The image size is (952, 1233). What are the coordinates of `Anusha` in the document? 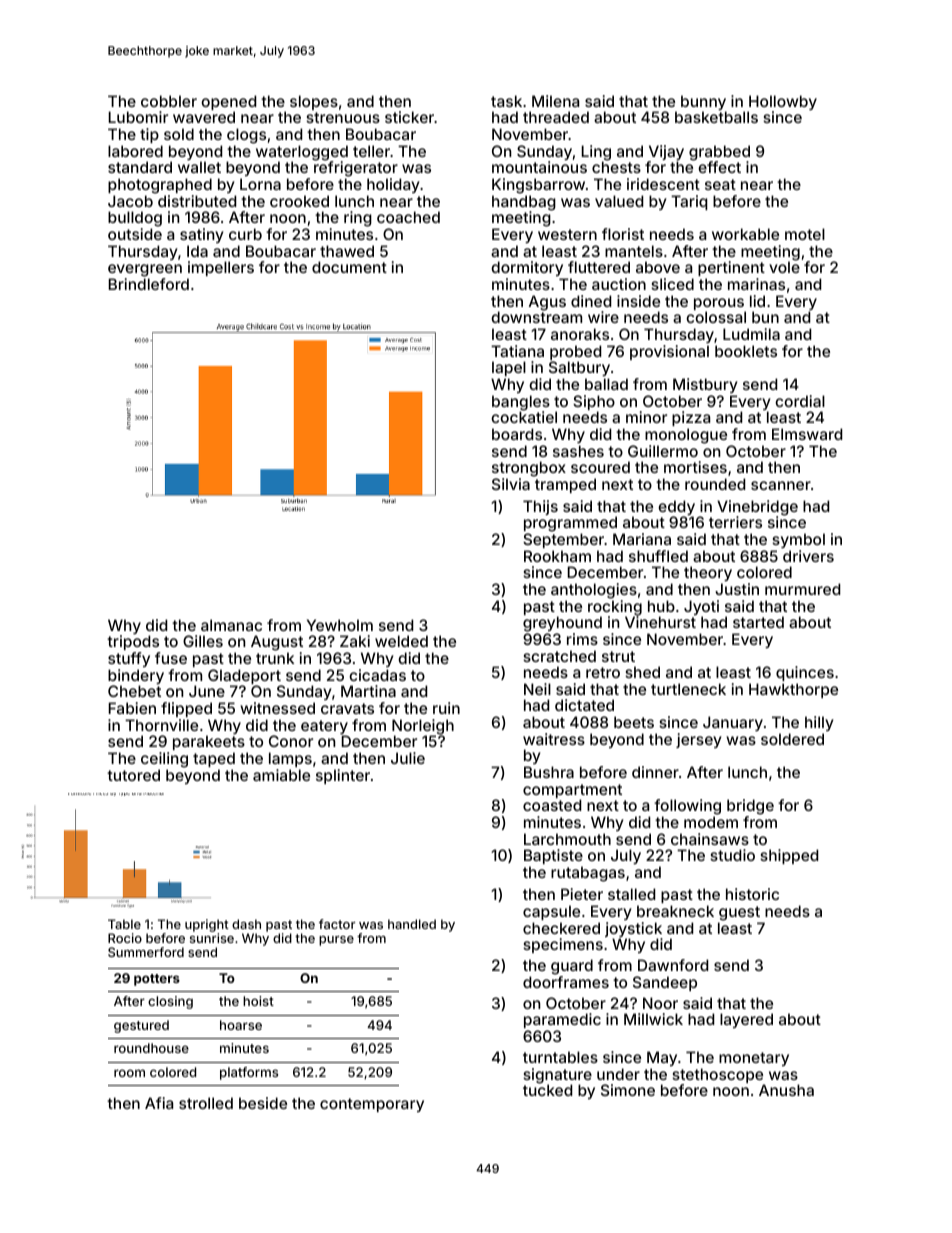 It's located at (786, 1090).
